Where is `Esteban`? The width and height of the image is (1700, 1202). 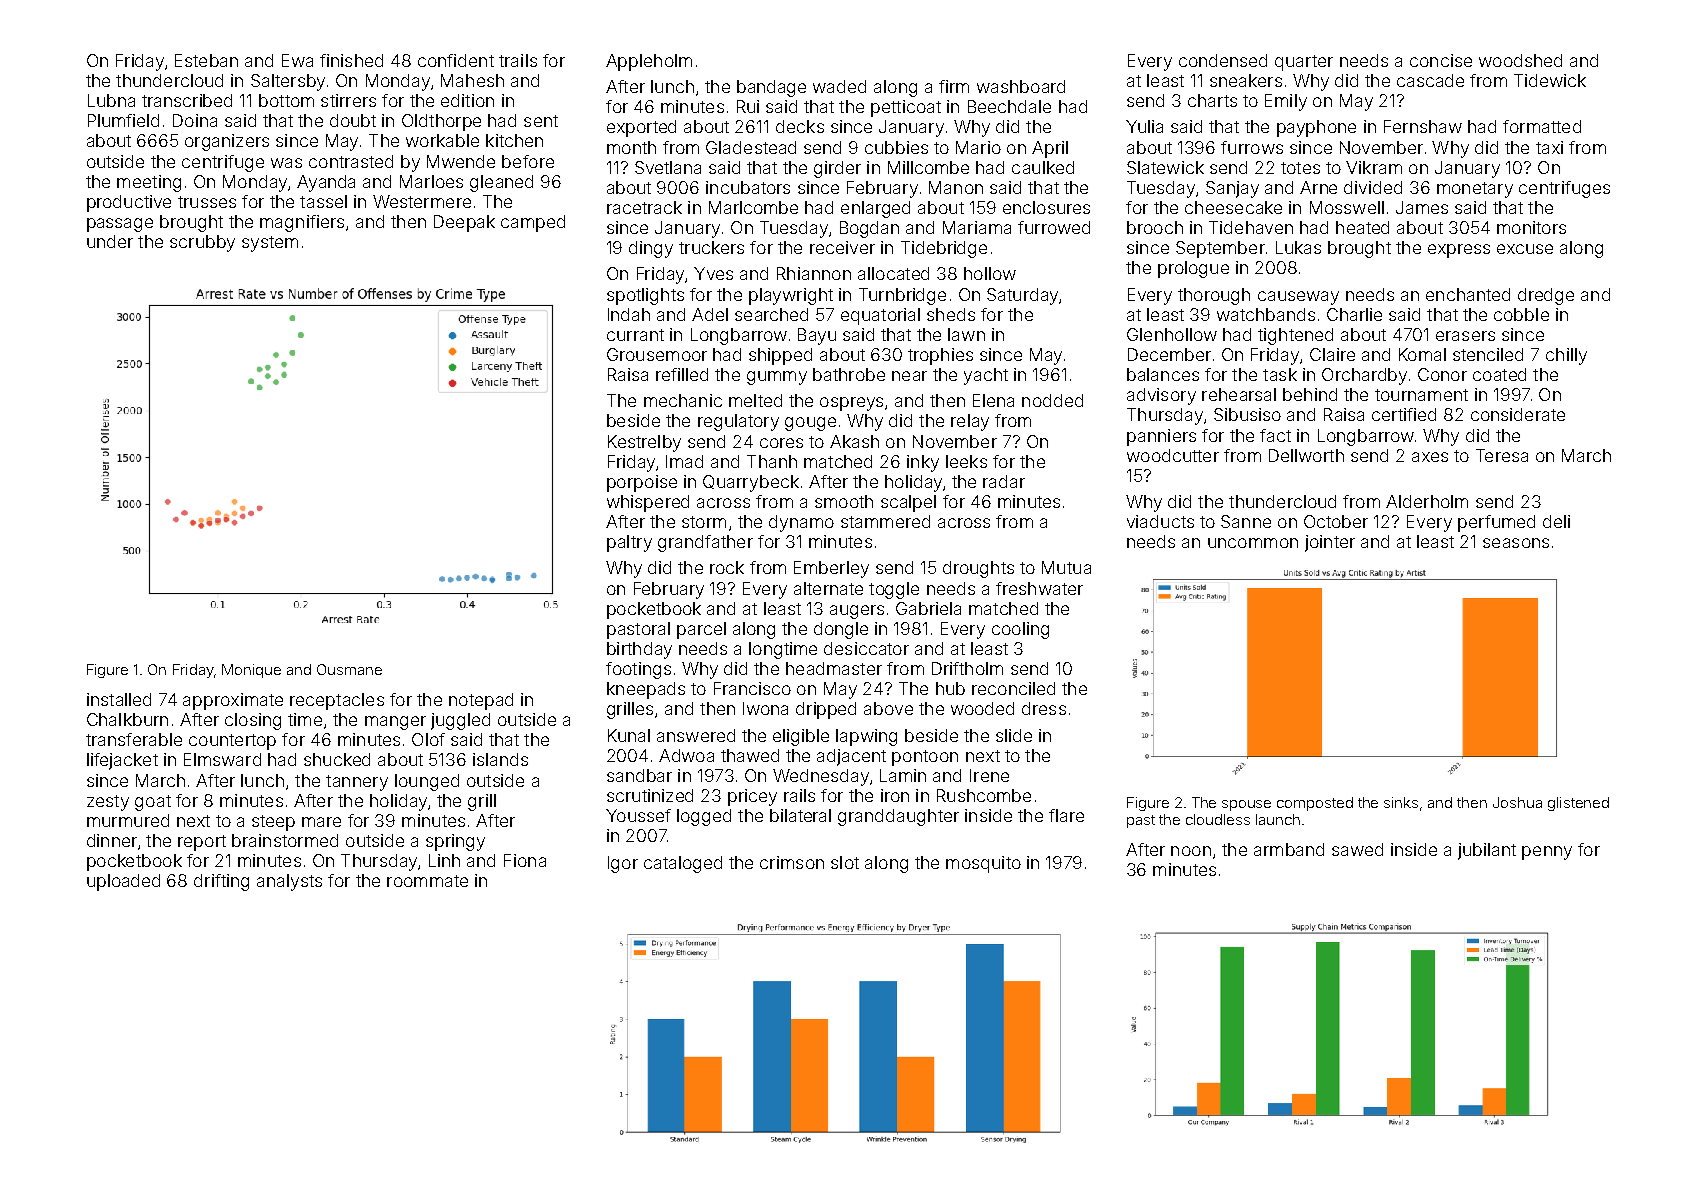 Esteban is located at coordinates (206, 60).
